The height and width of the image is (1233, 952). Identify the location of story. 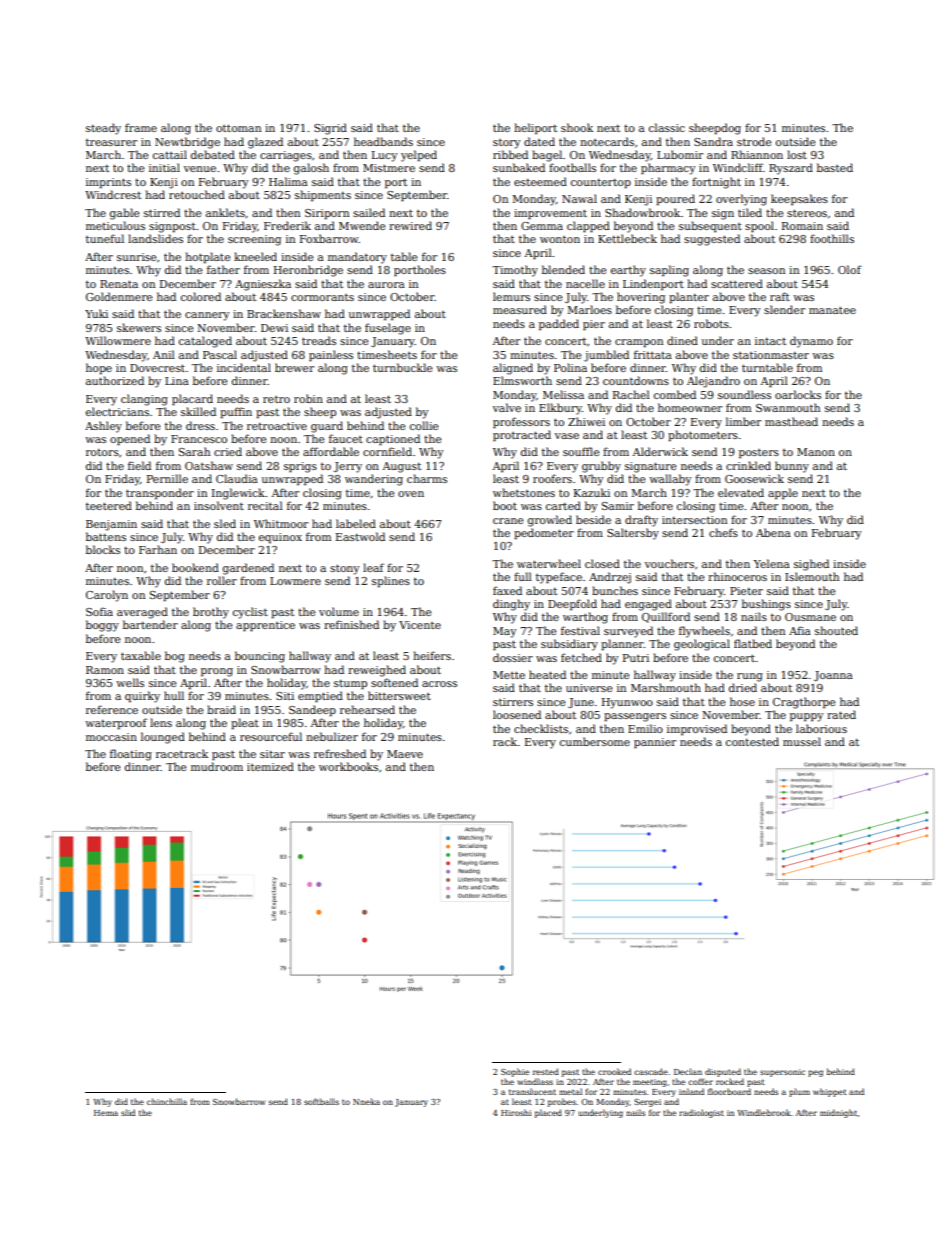
(507, 144).
